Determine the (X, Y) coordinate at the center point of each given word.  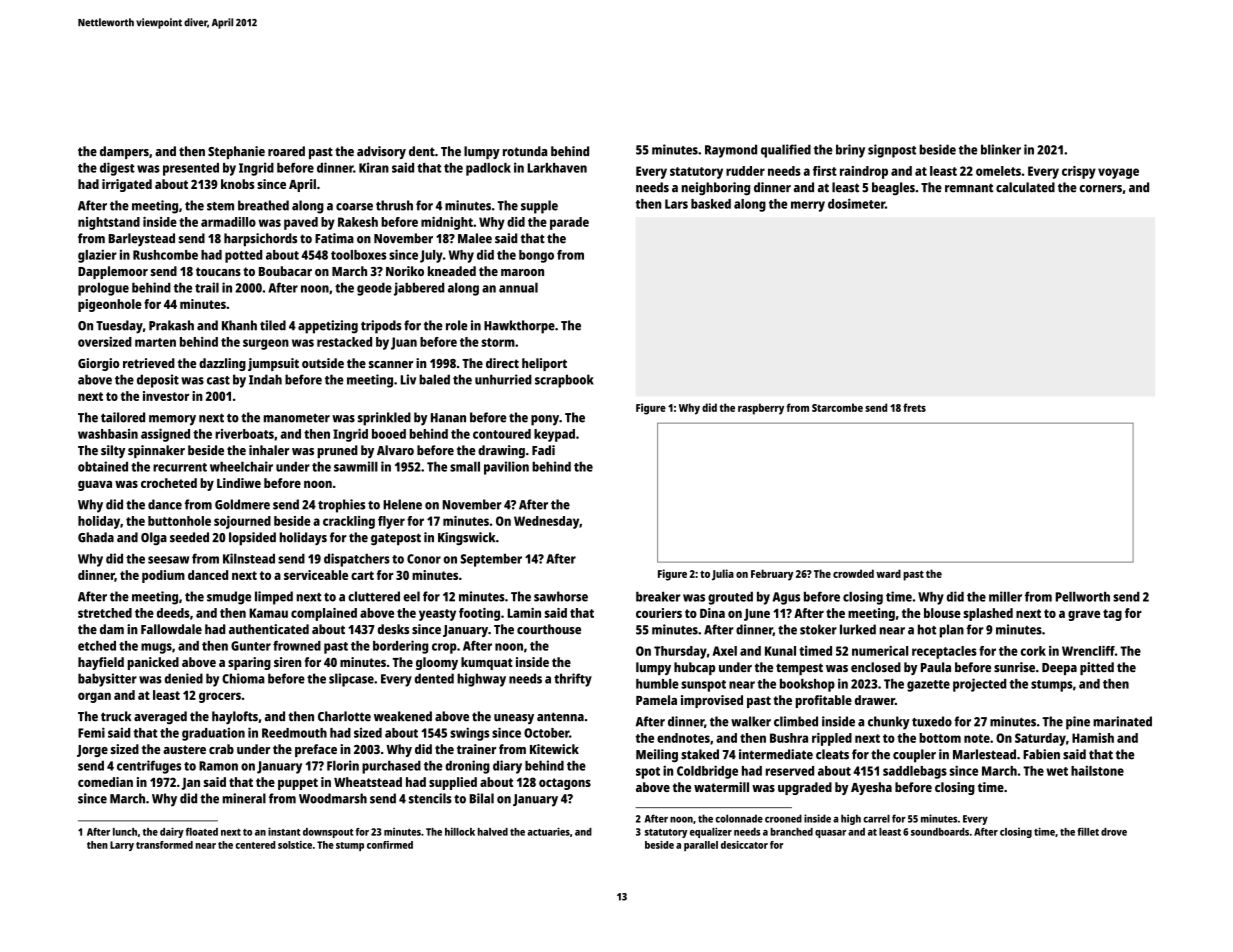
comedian (105, 782)
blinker (1001, 149)
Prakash (171, 325)
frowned (297, 646)
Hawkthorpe (519, 327)
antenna (560, 717)
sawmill (356, 466)
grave (1084, 615)
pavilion (506, 468)
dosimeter (856, 203)
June (757, 615)
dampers (124, 152)
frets (914, 407)
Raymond (731, 151)
